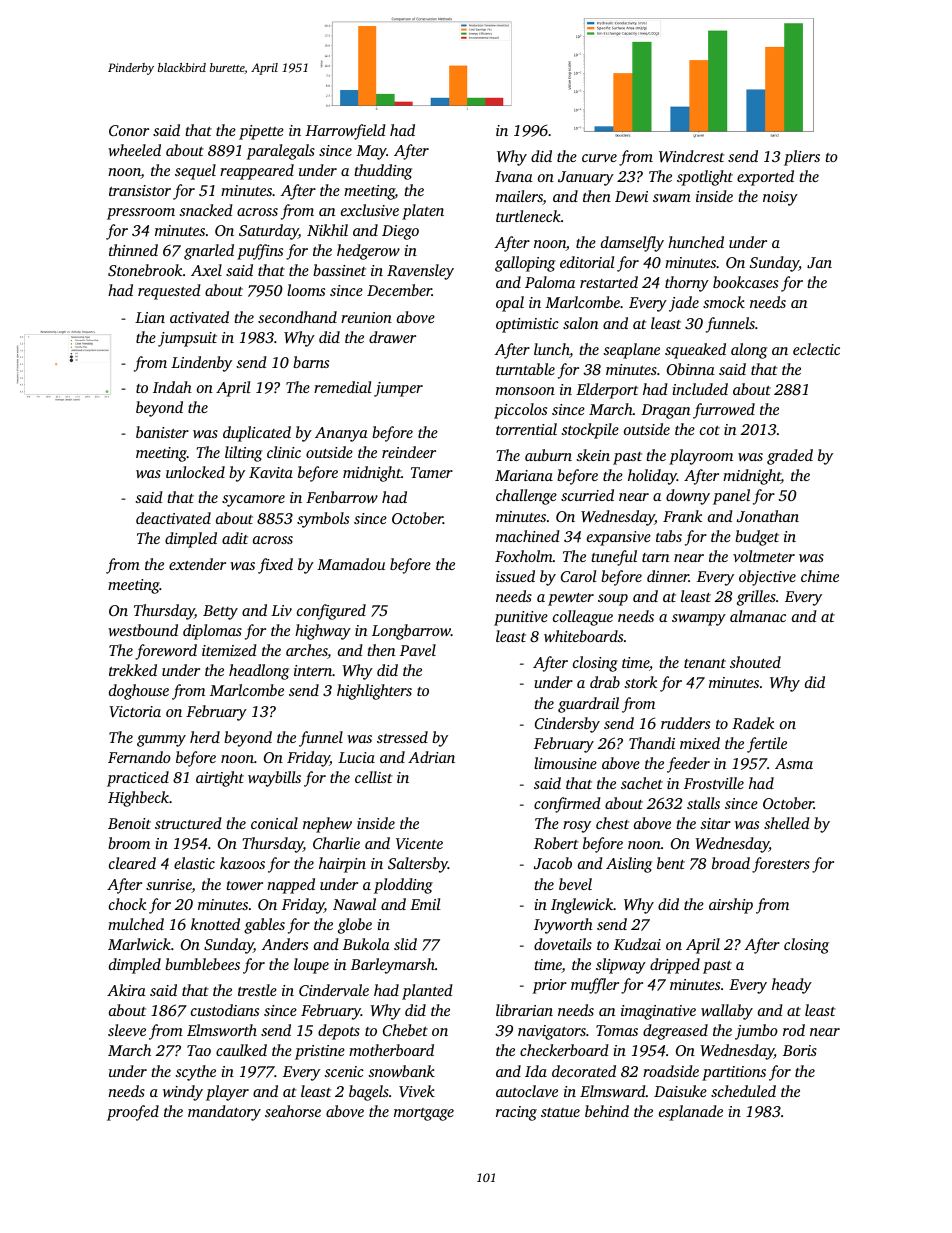  I want to click on galloping, so click(525, 264).
